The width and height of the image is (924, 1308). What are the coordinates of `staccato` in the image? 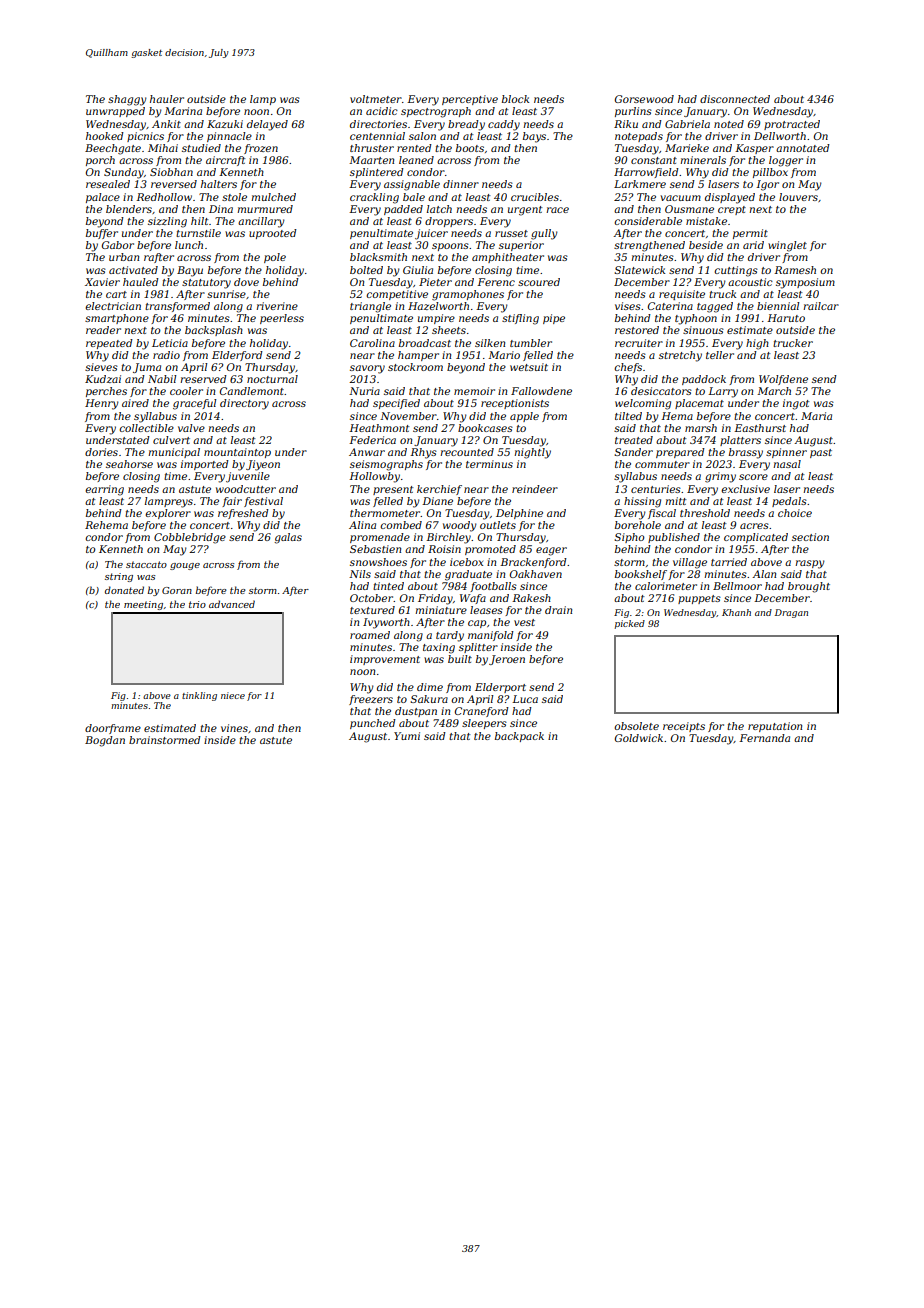 It's located at (146, 564).
